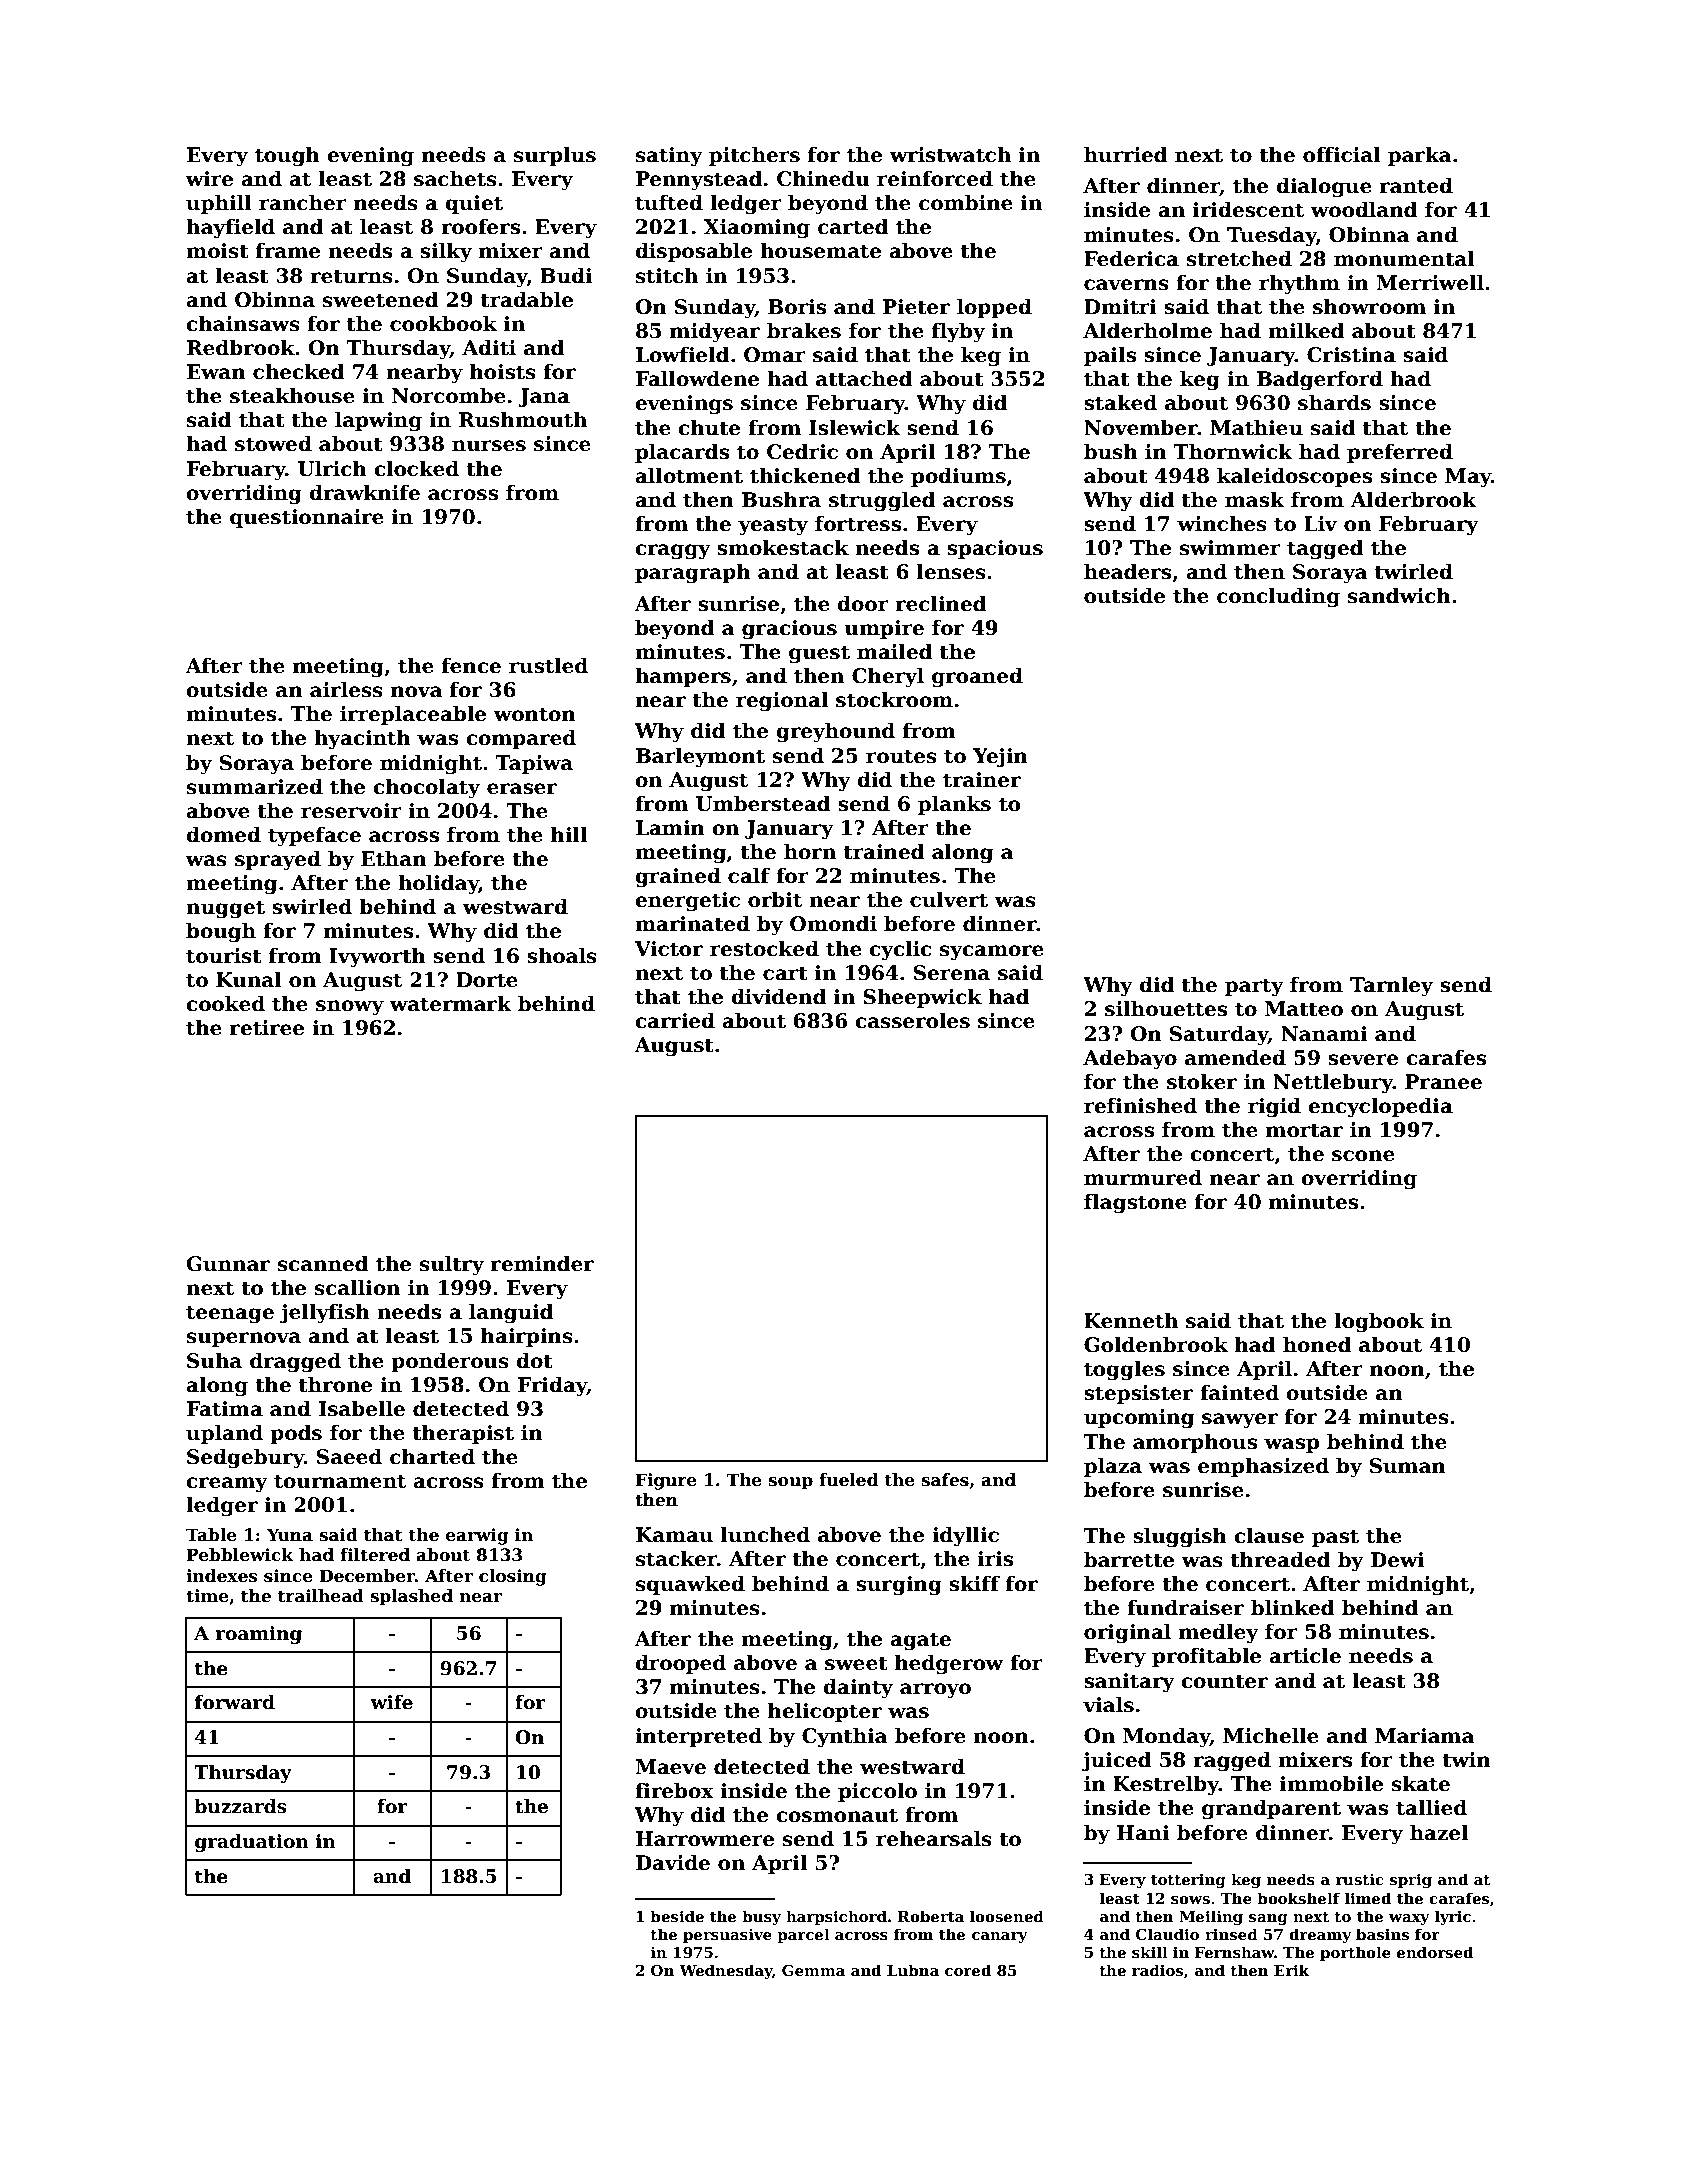  Describe the element at coordinates (252, 1843) in the image. I see `graduation` at that location.
